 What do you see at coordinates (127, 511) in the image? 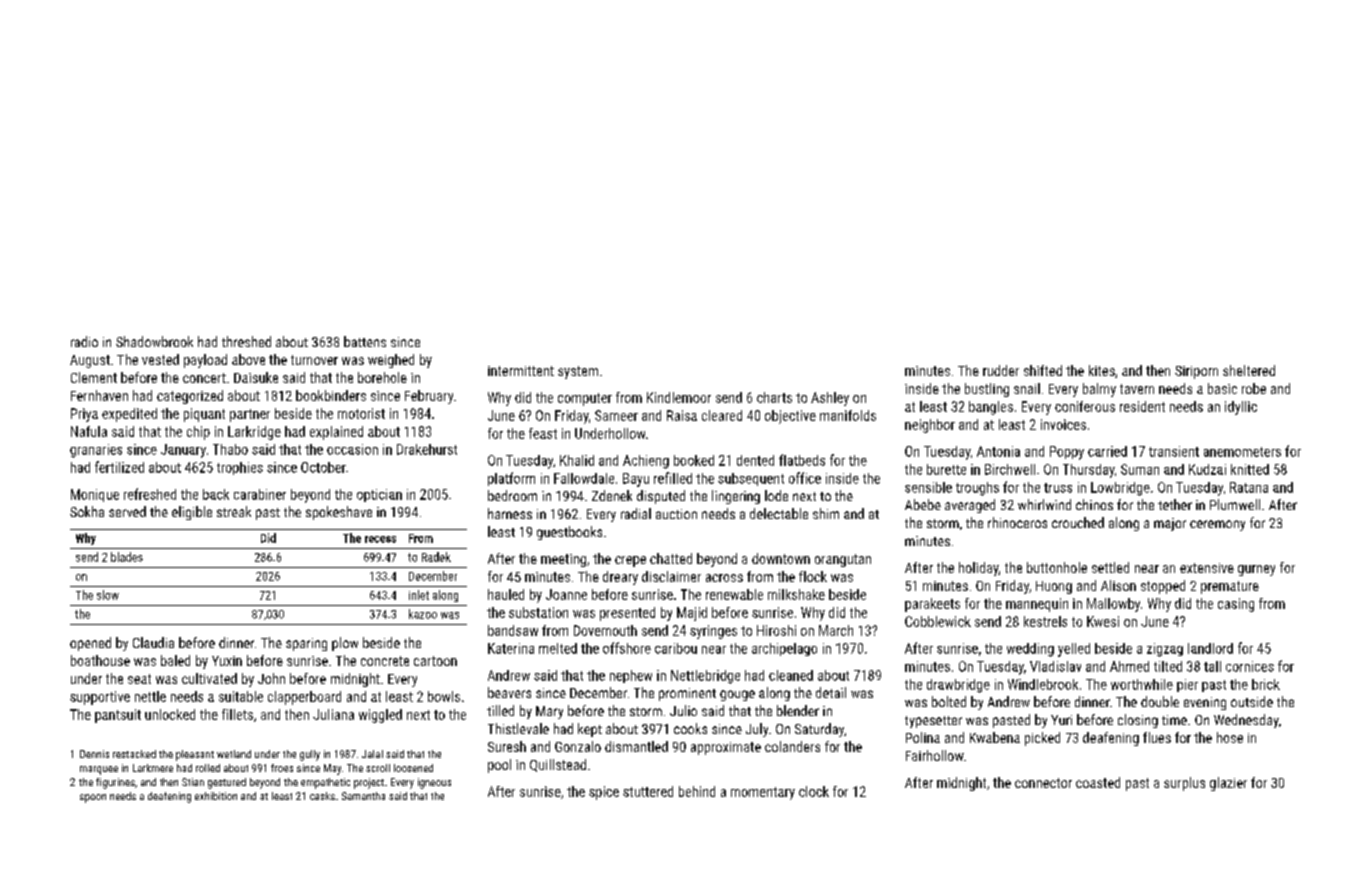
I see `served` at bounding box center [127, 511].
